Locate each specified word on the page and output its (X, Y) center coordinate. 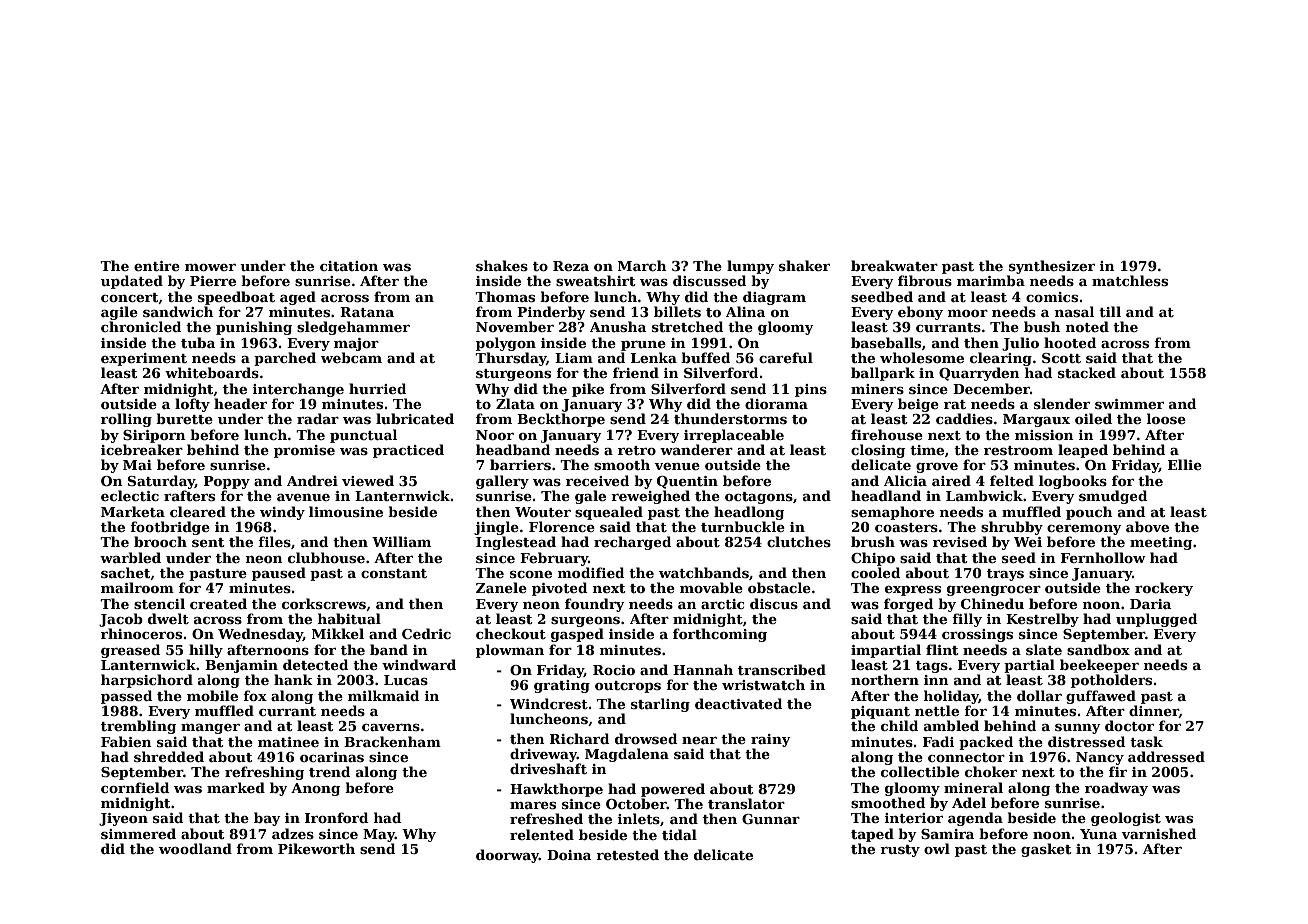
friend (636, 372)
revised (960, 541)
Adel (969, 802)
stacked (1087, 372)
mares (533, 805)
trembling (138, 727)
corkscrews (324, 603)
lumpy (750, 267)
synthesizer (1052, 267)
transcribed (782, 669)
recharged (632, 543)
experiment (144, 359)
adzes (293, 833)
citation (349, 266)
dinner (1154, 711)
